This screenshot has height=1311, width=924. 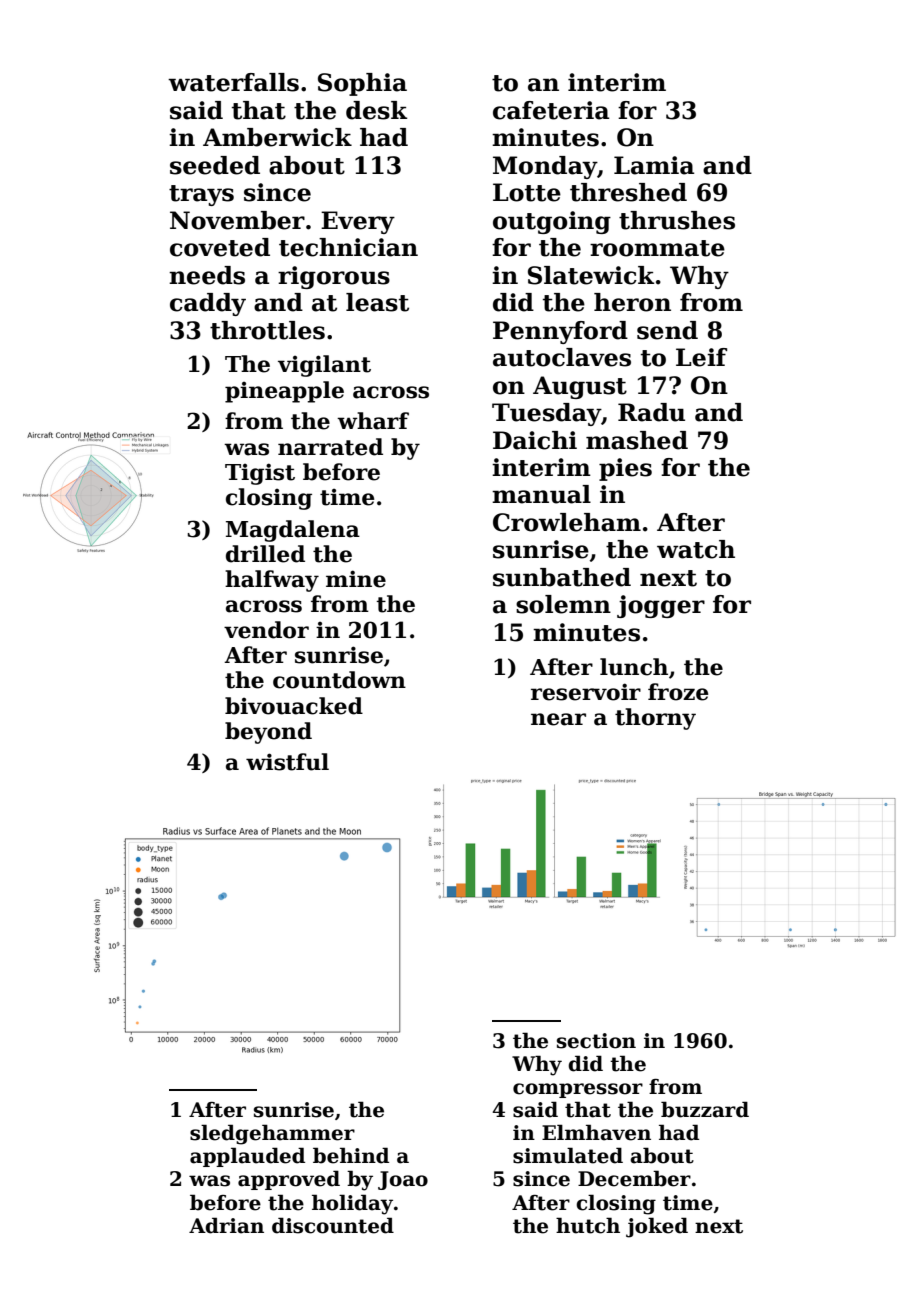 I want to click on Lamia, so click(x=654, y=165).
